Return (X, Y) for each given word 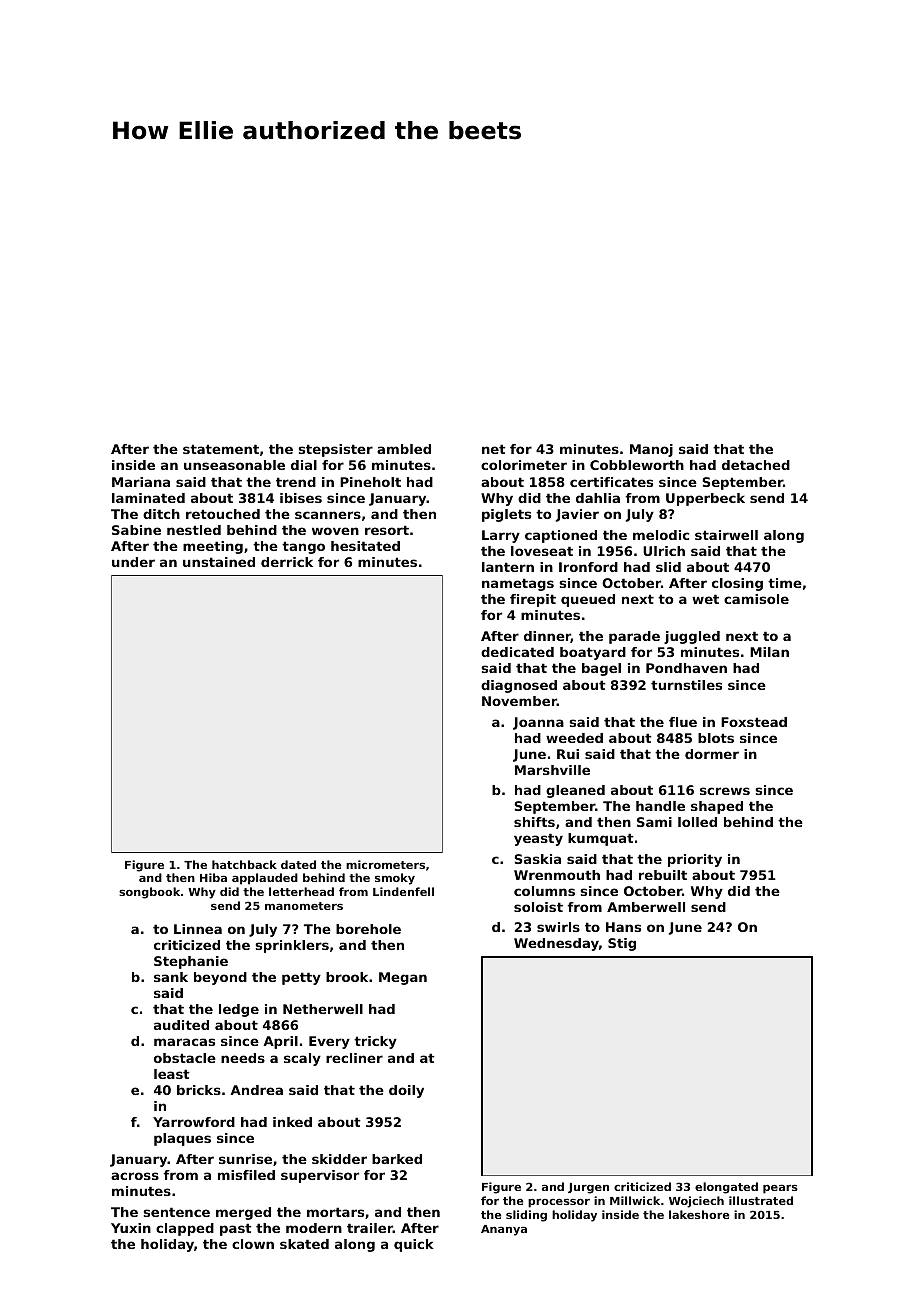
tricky (375, 1042)
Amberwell (646, 907)
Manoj (651, 450)
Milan (769, 652)
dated (298, 864)
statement (221, 449)
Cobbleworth (637, 465)
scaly (302, 1059)
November (519, 701)
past (236, 1229)
